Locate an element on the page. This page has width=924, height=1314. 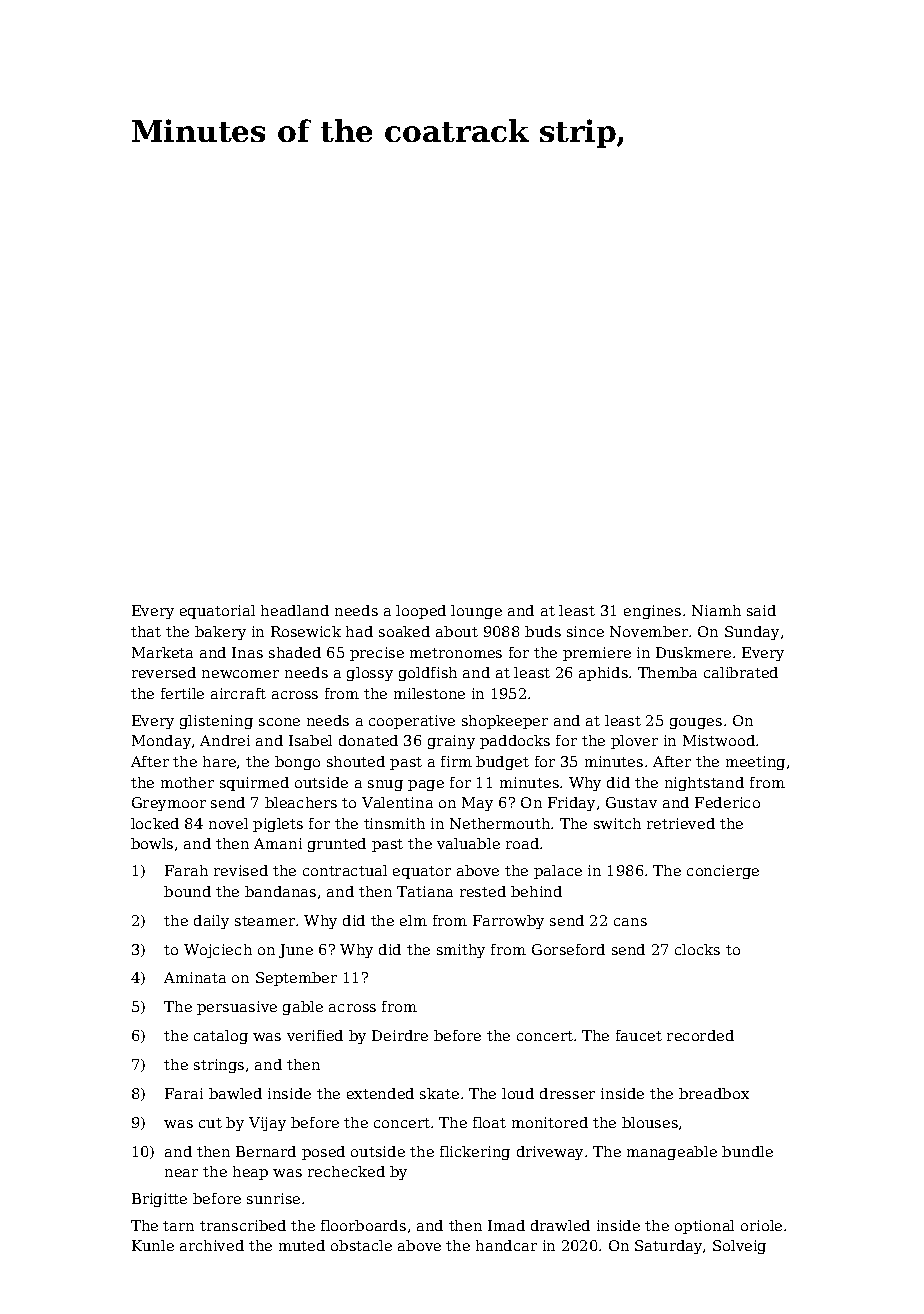
archived is located at coordinates (212, 1245).
